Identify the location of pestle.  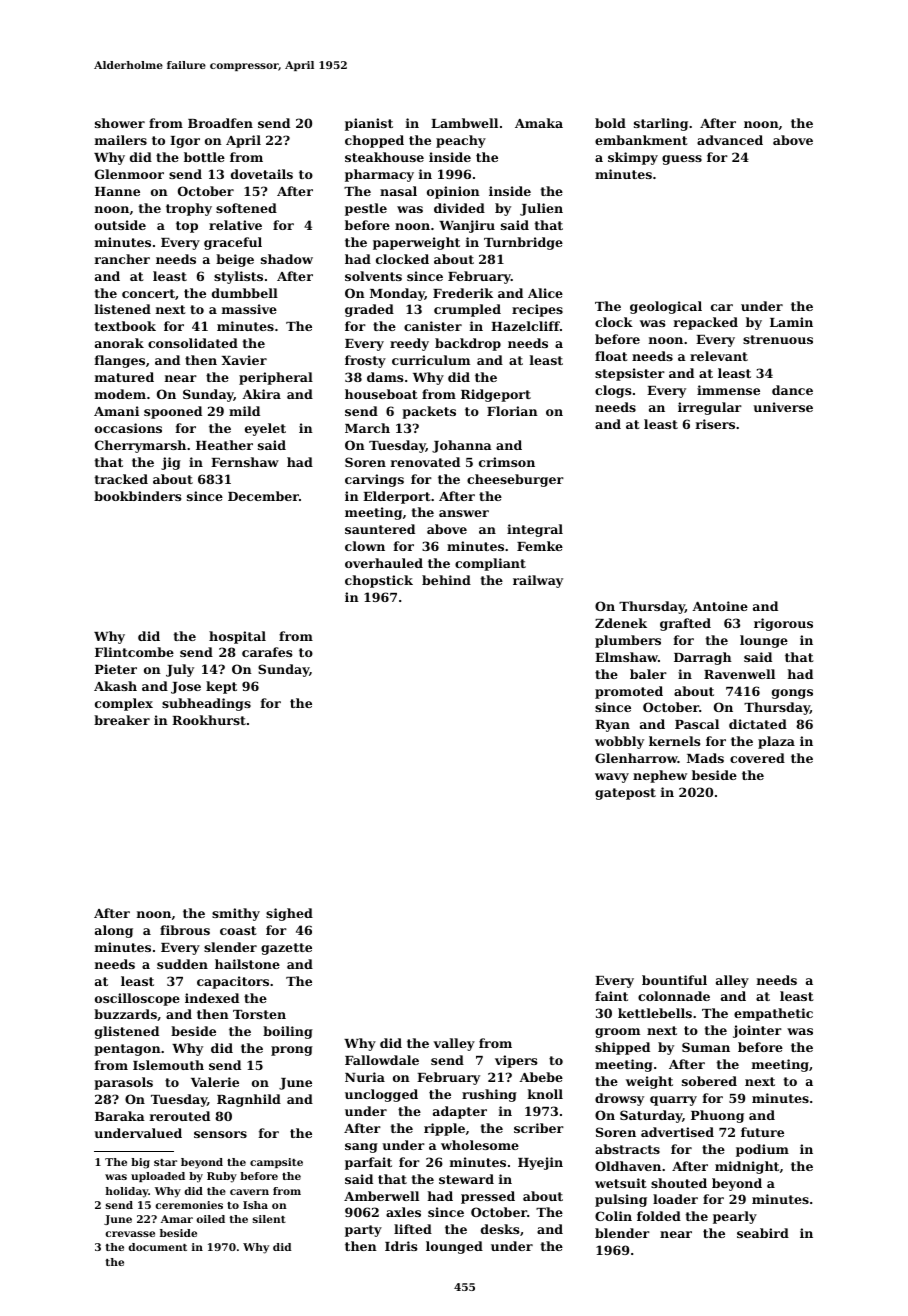
(366, 209).
